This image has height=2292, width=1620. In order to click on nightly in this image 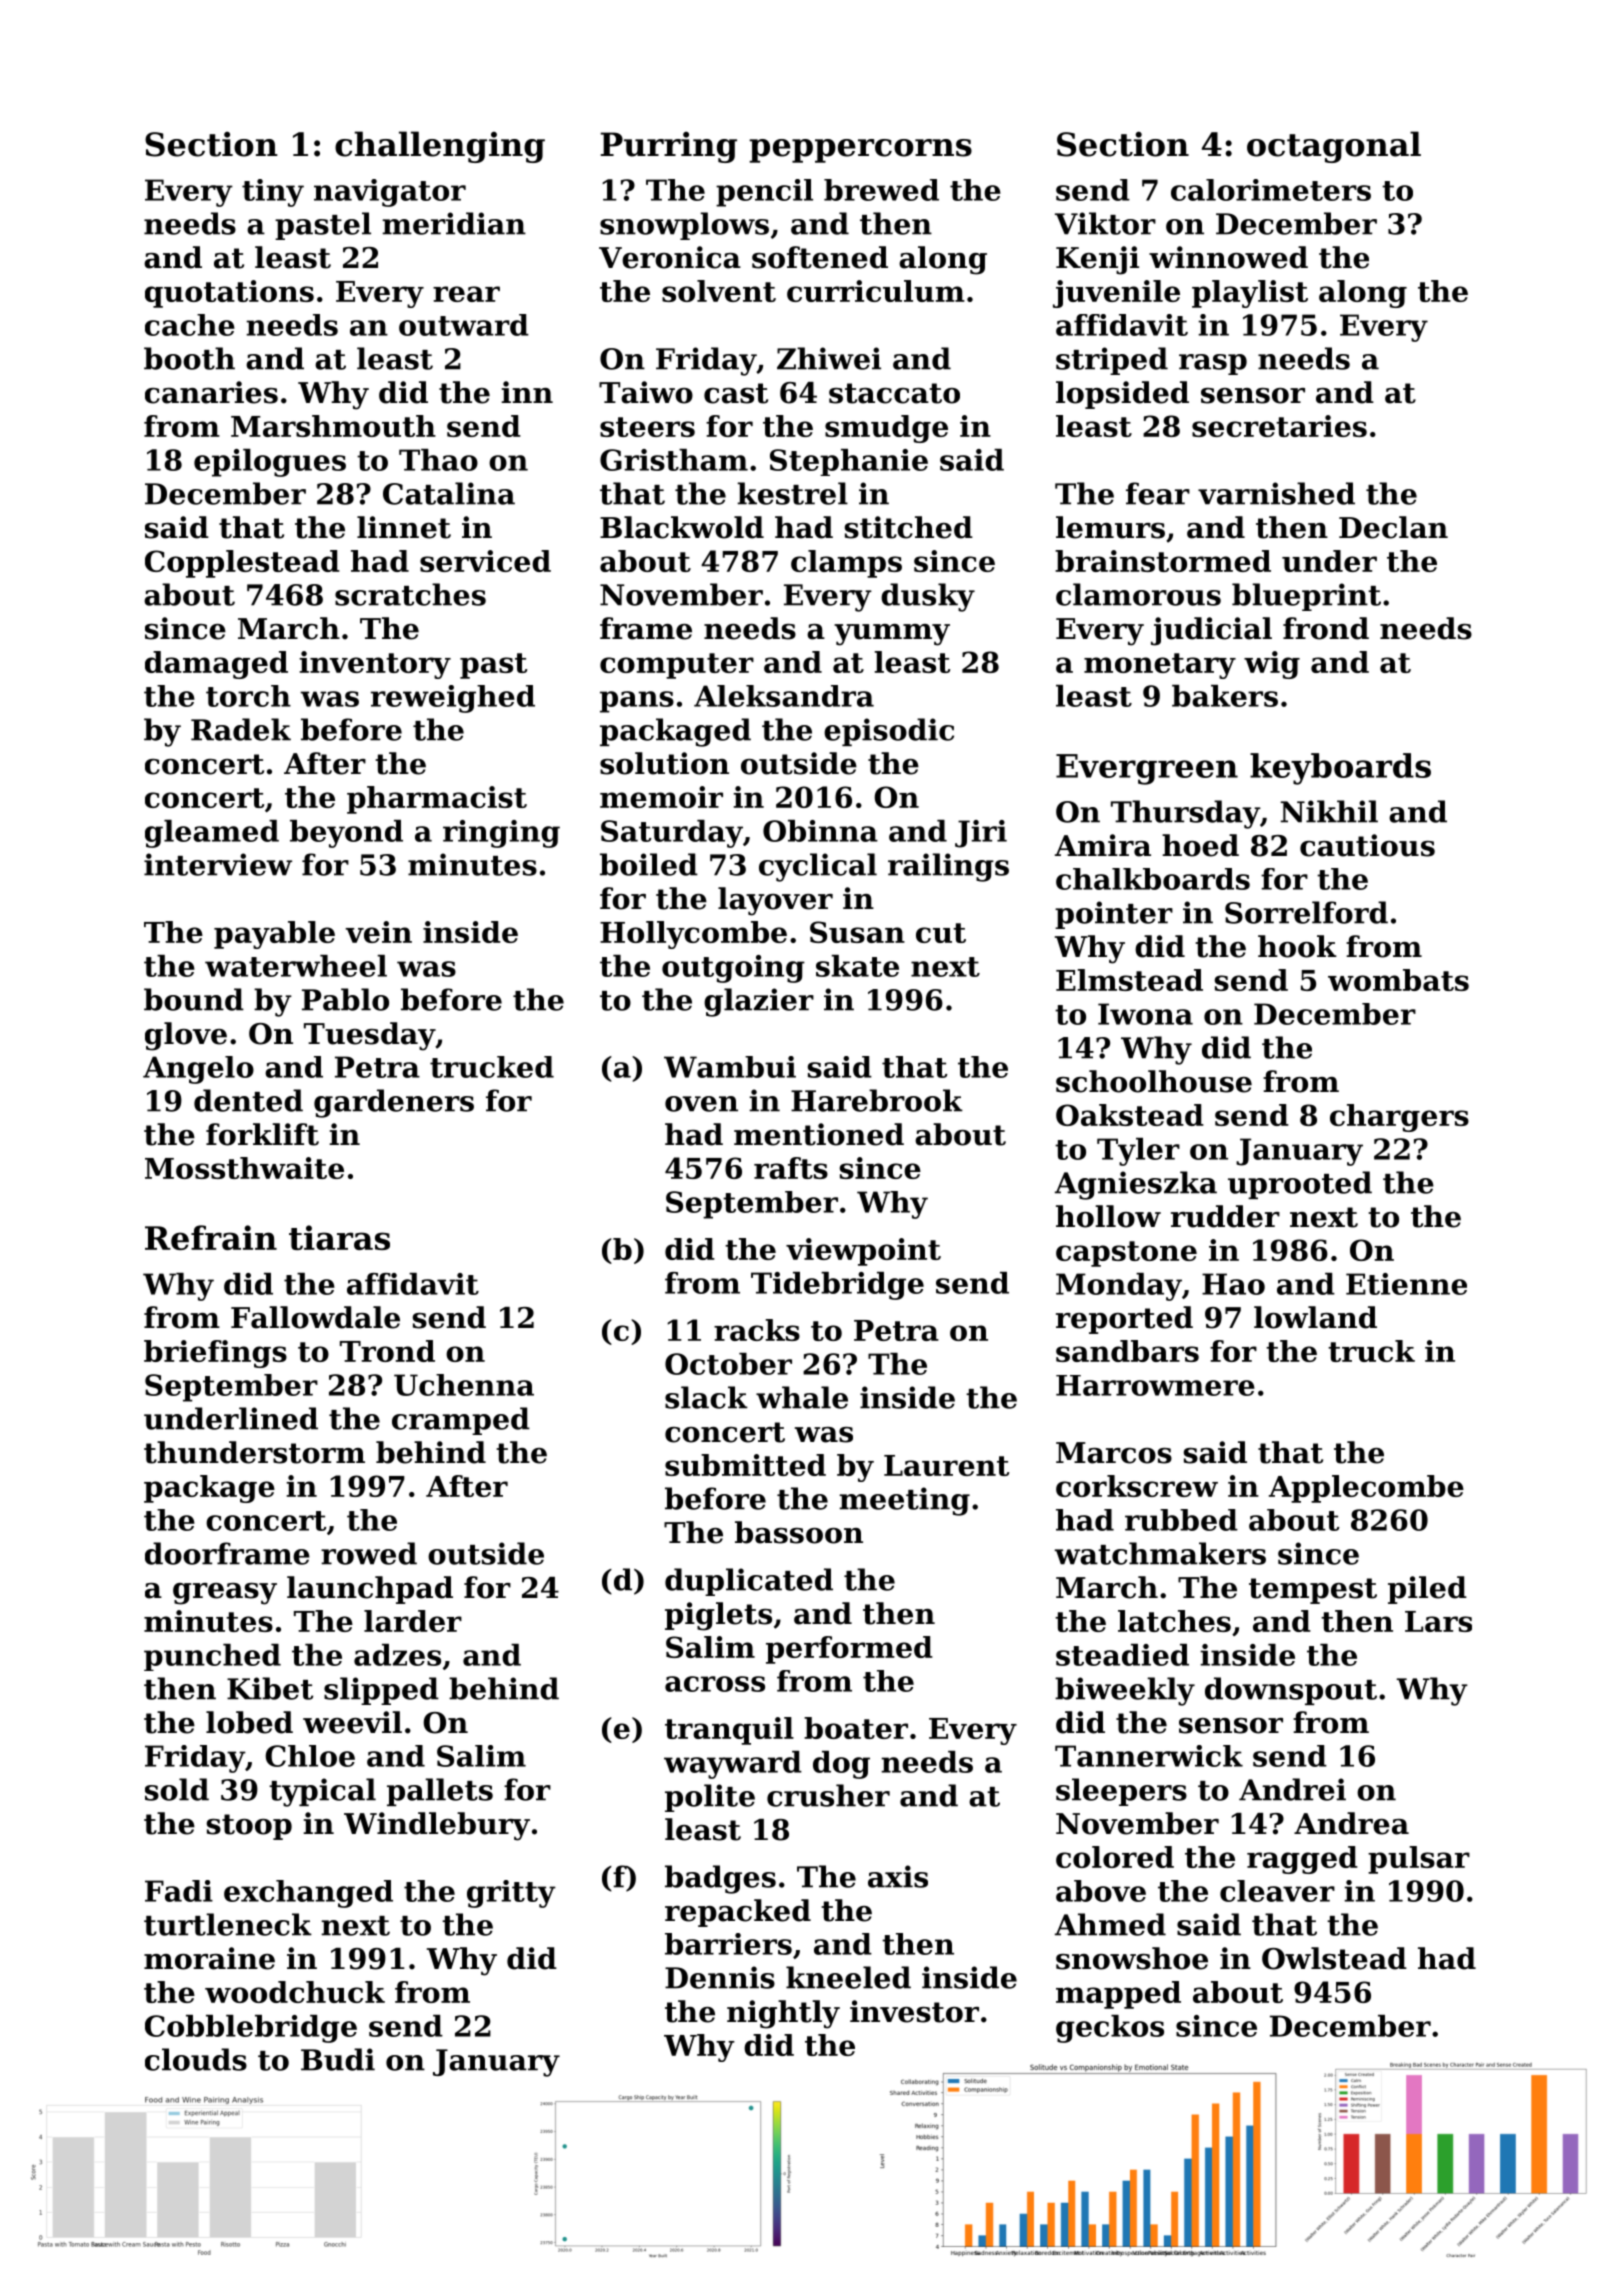, I will do `click(783, 2014)`.
